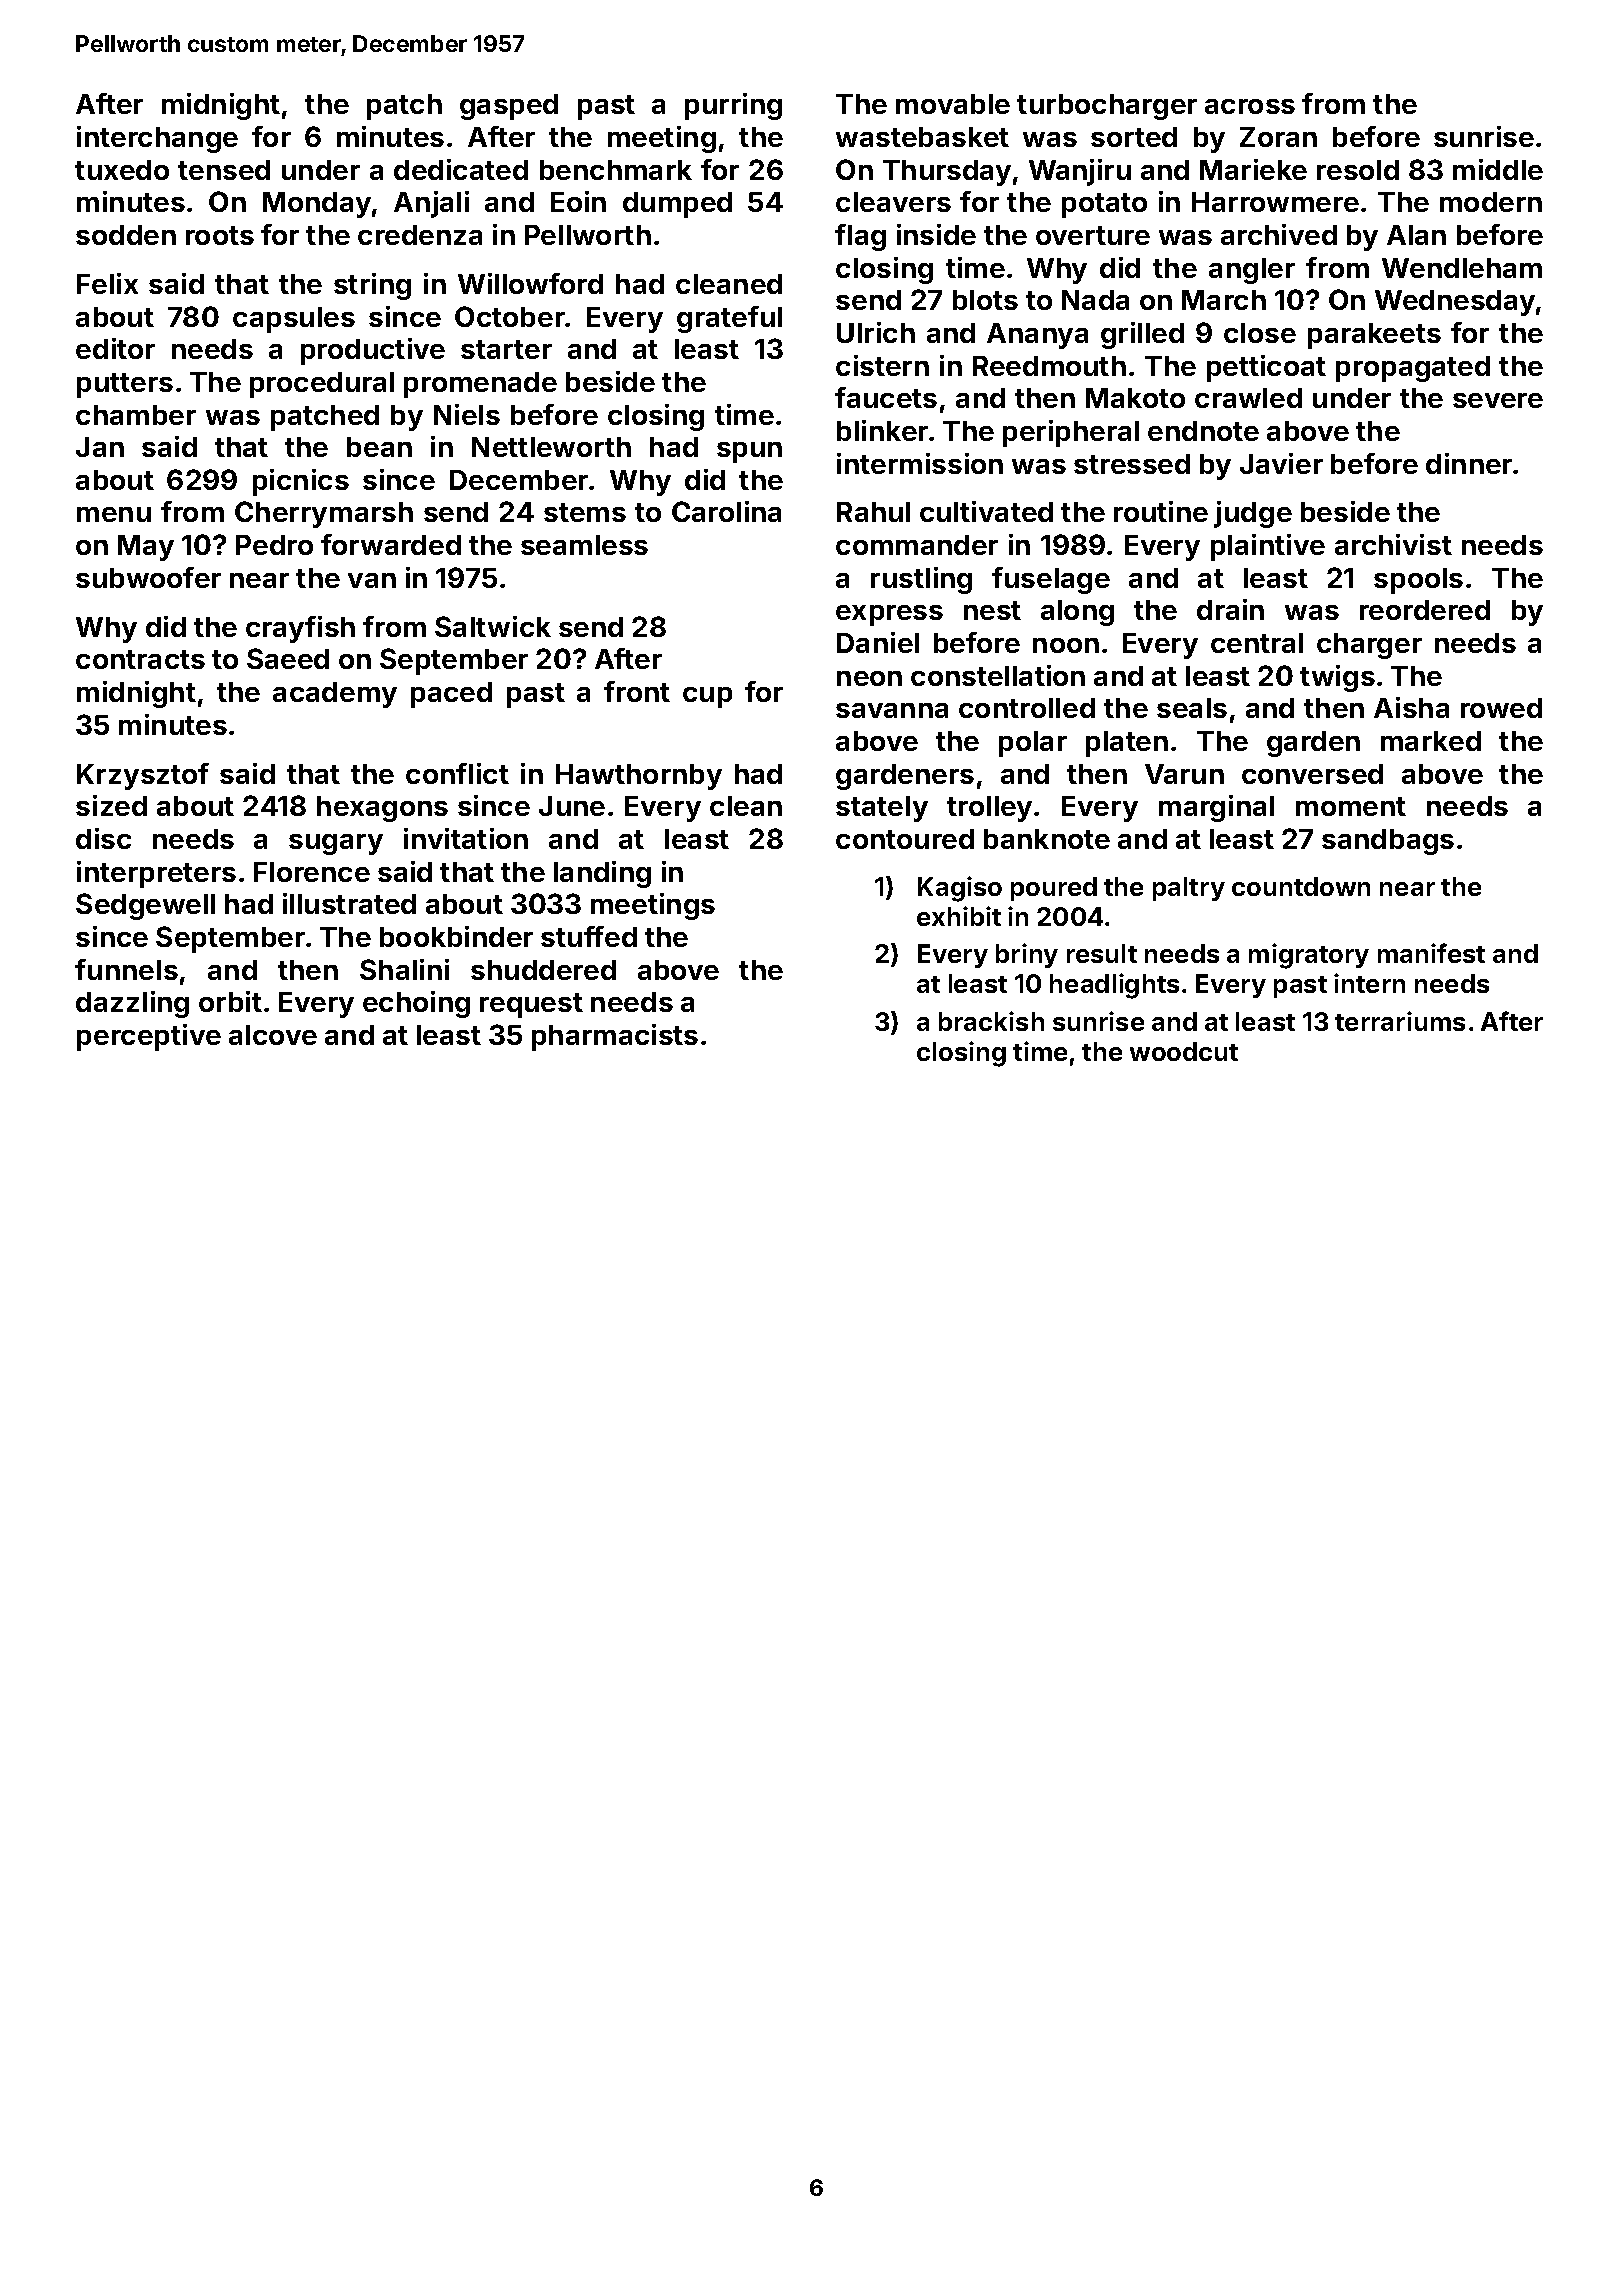 The image size is (1620, 2292). What do you see at coordinates (1216, 808) in the page?
I see `marginal` at bounding box center [1216, 808].
